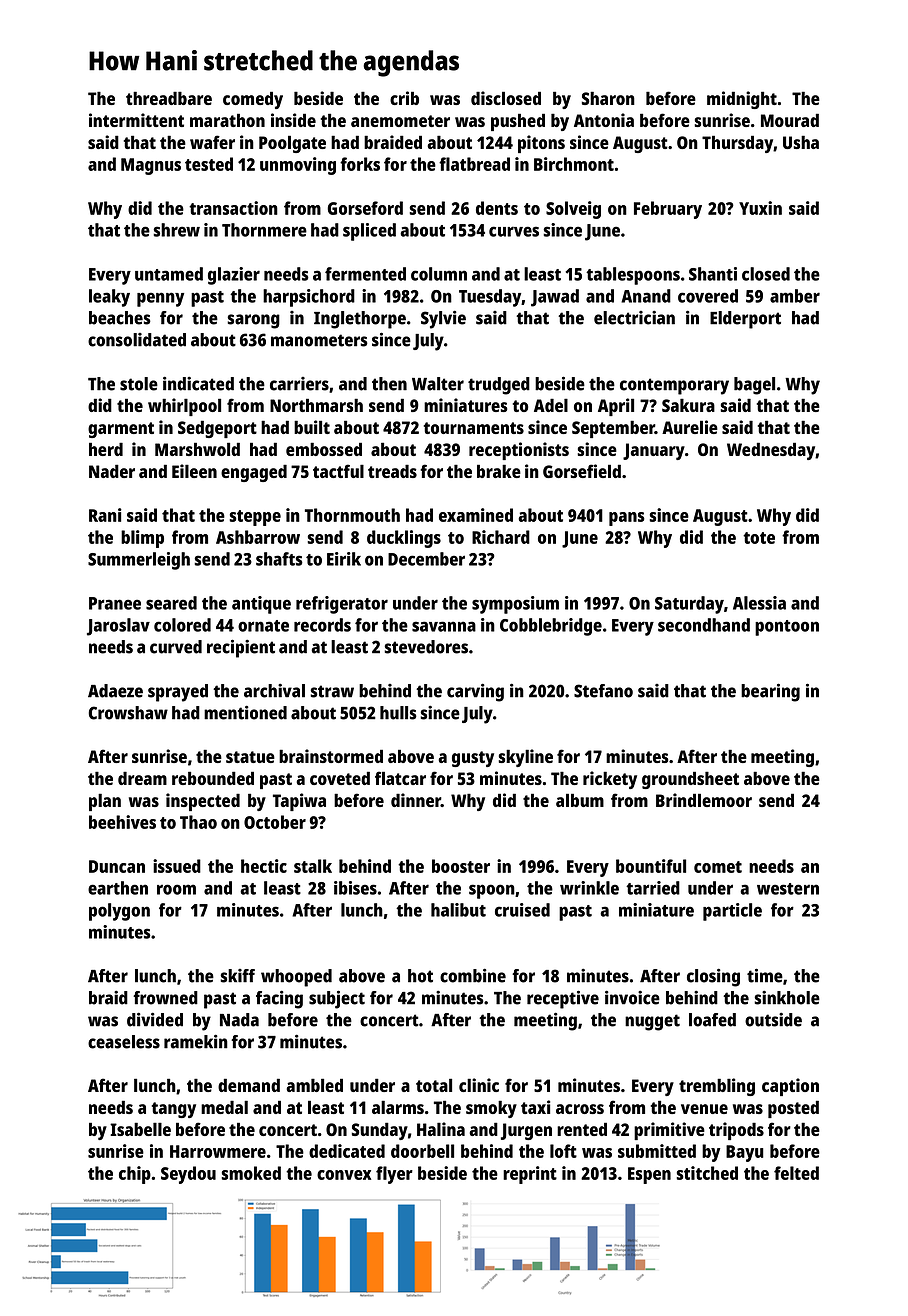 Image resolution: width=908 pixels, height=1316 pixels. I want to click on album, so click(580, 800).
